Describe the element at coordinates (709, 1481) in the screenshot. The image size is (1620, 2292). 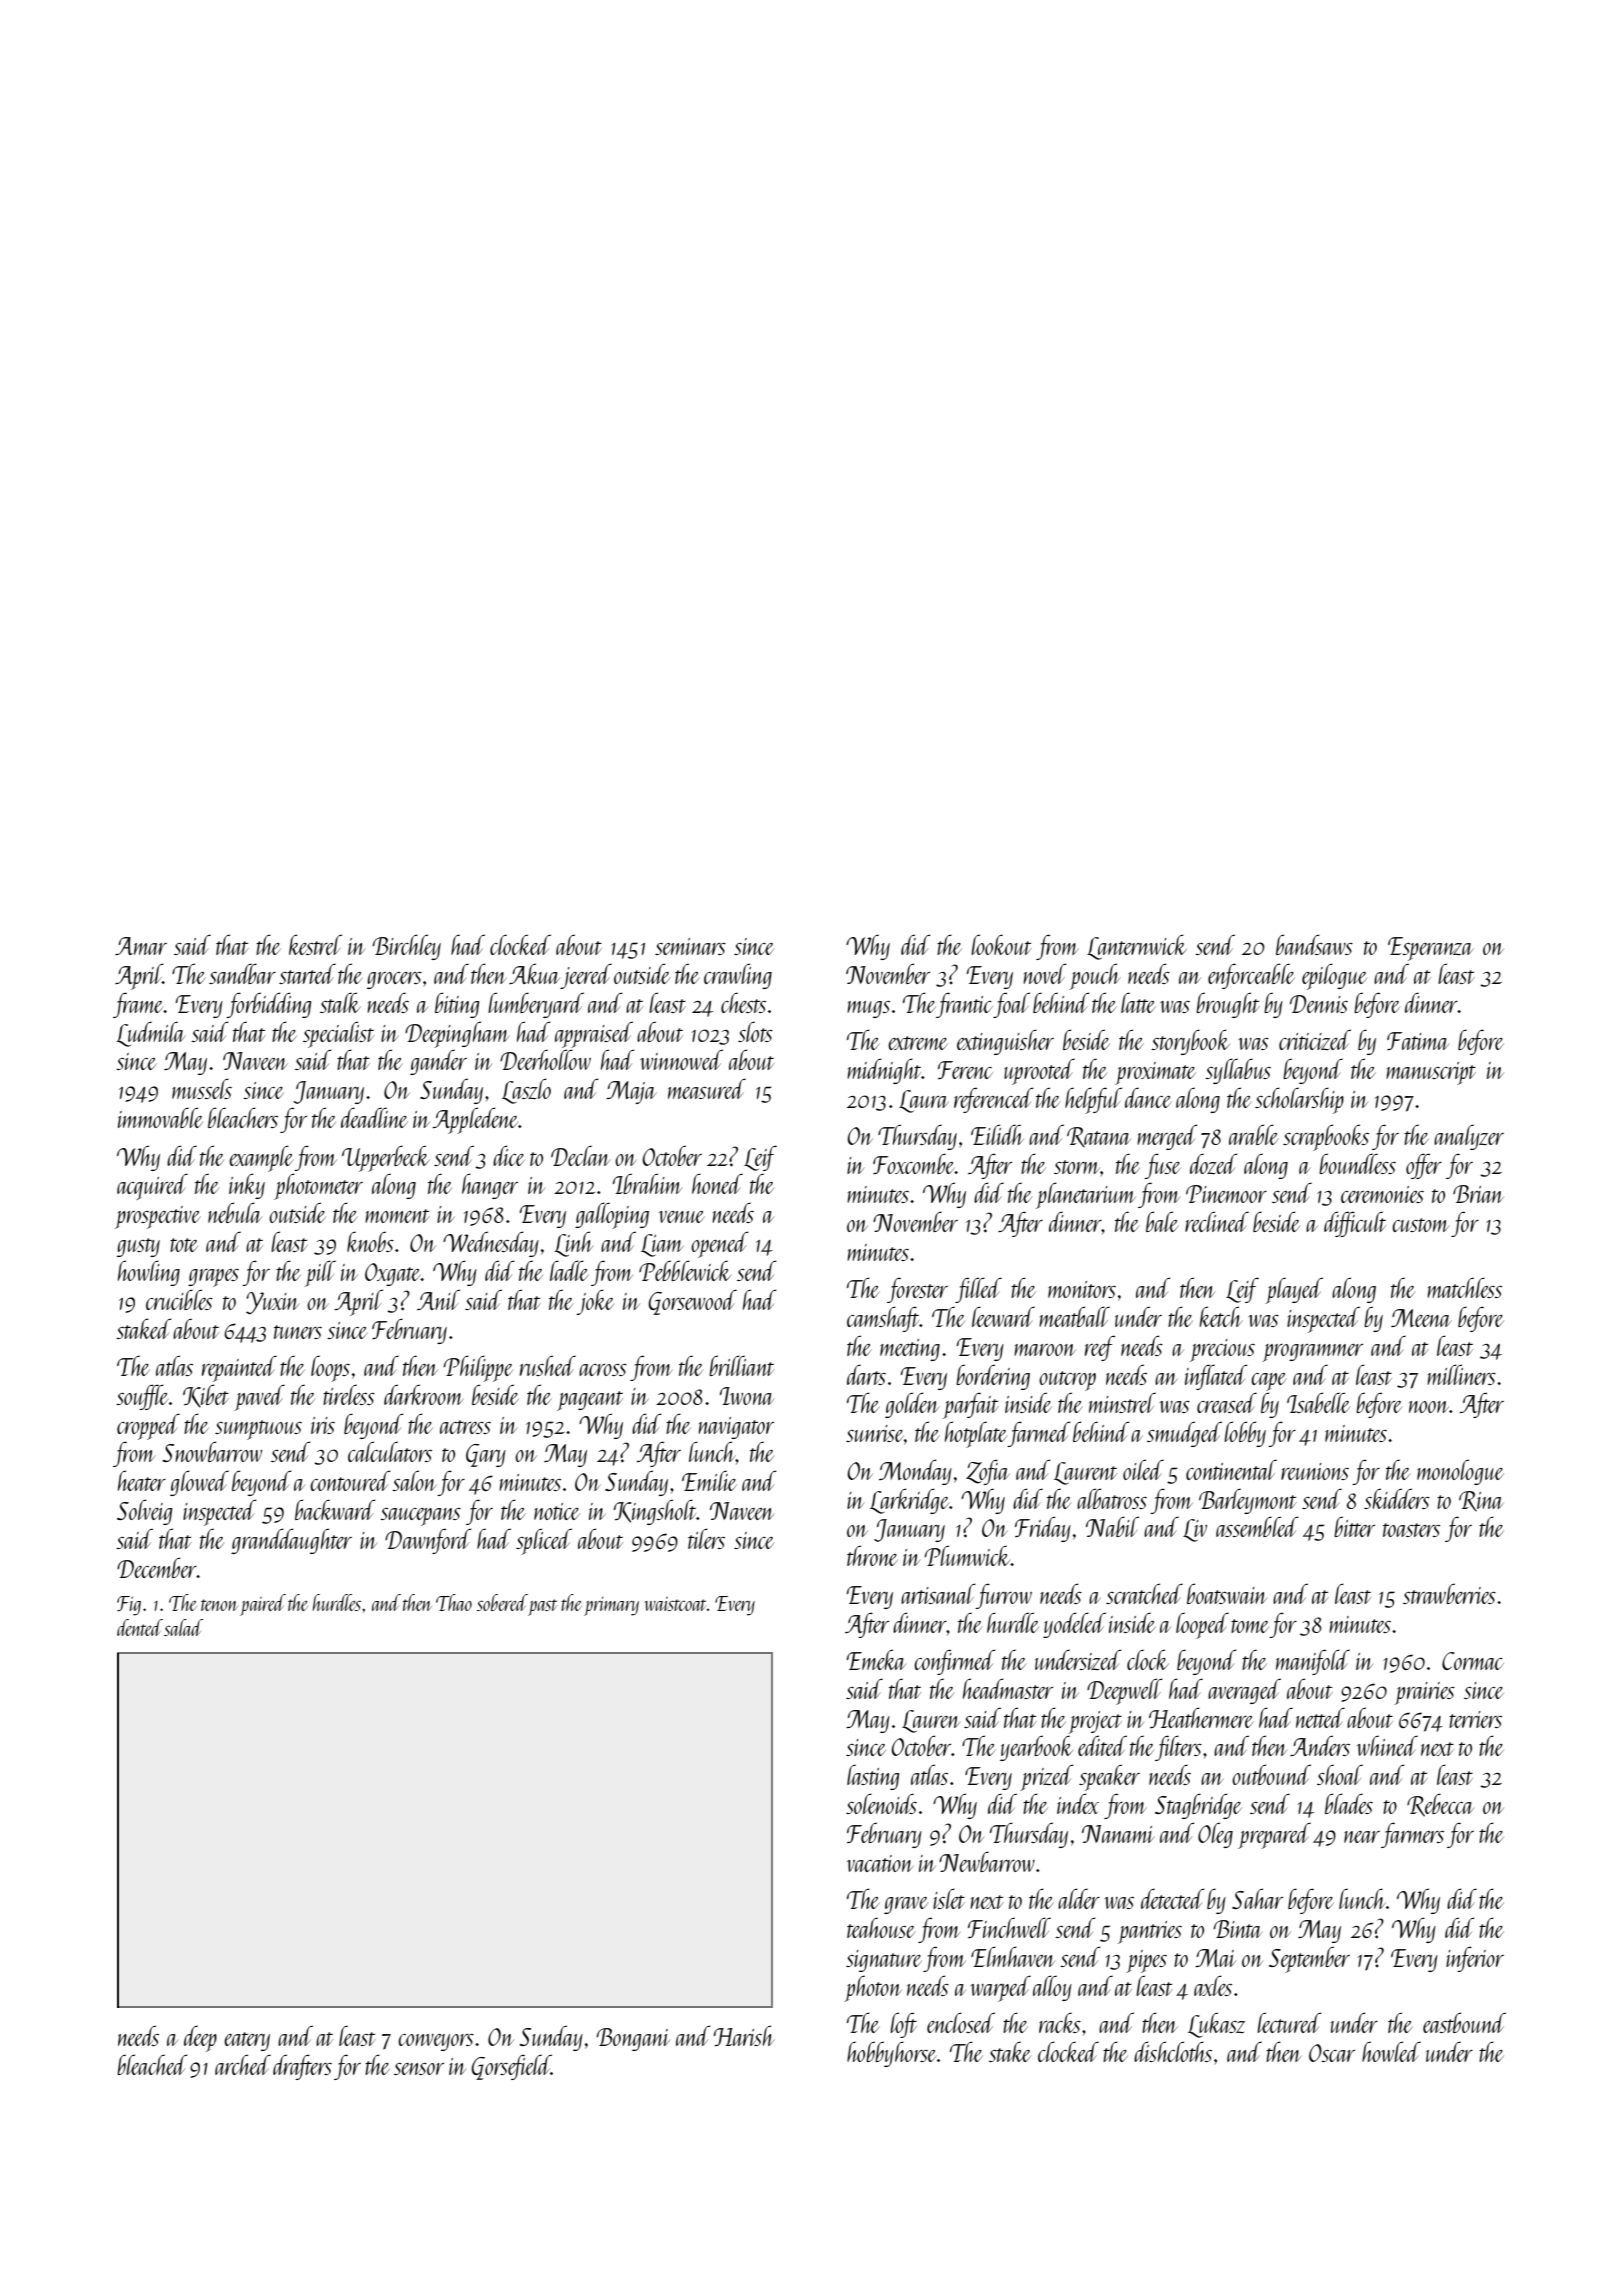
I see `Emilie` at that location.
